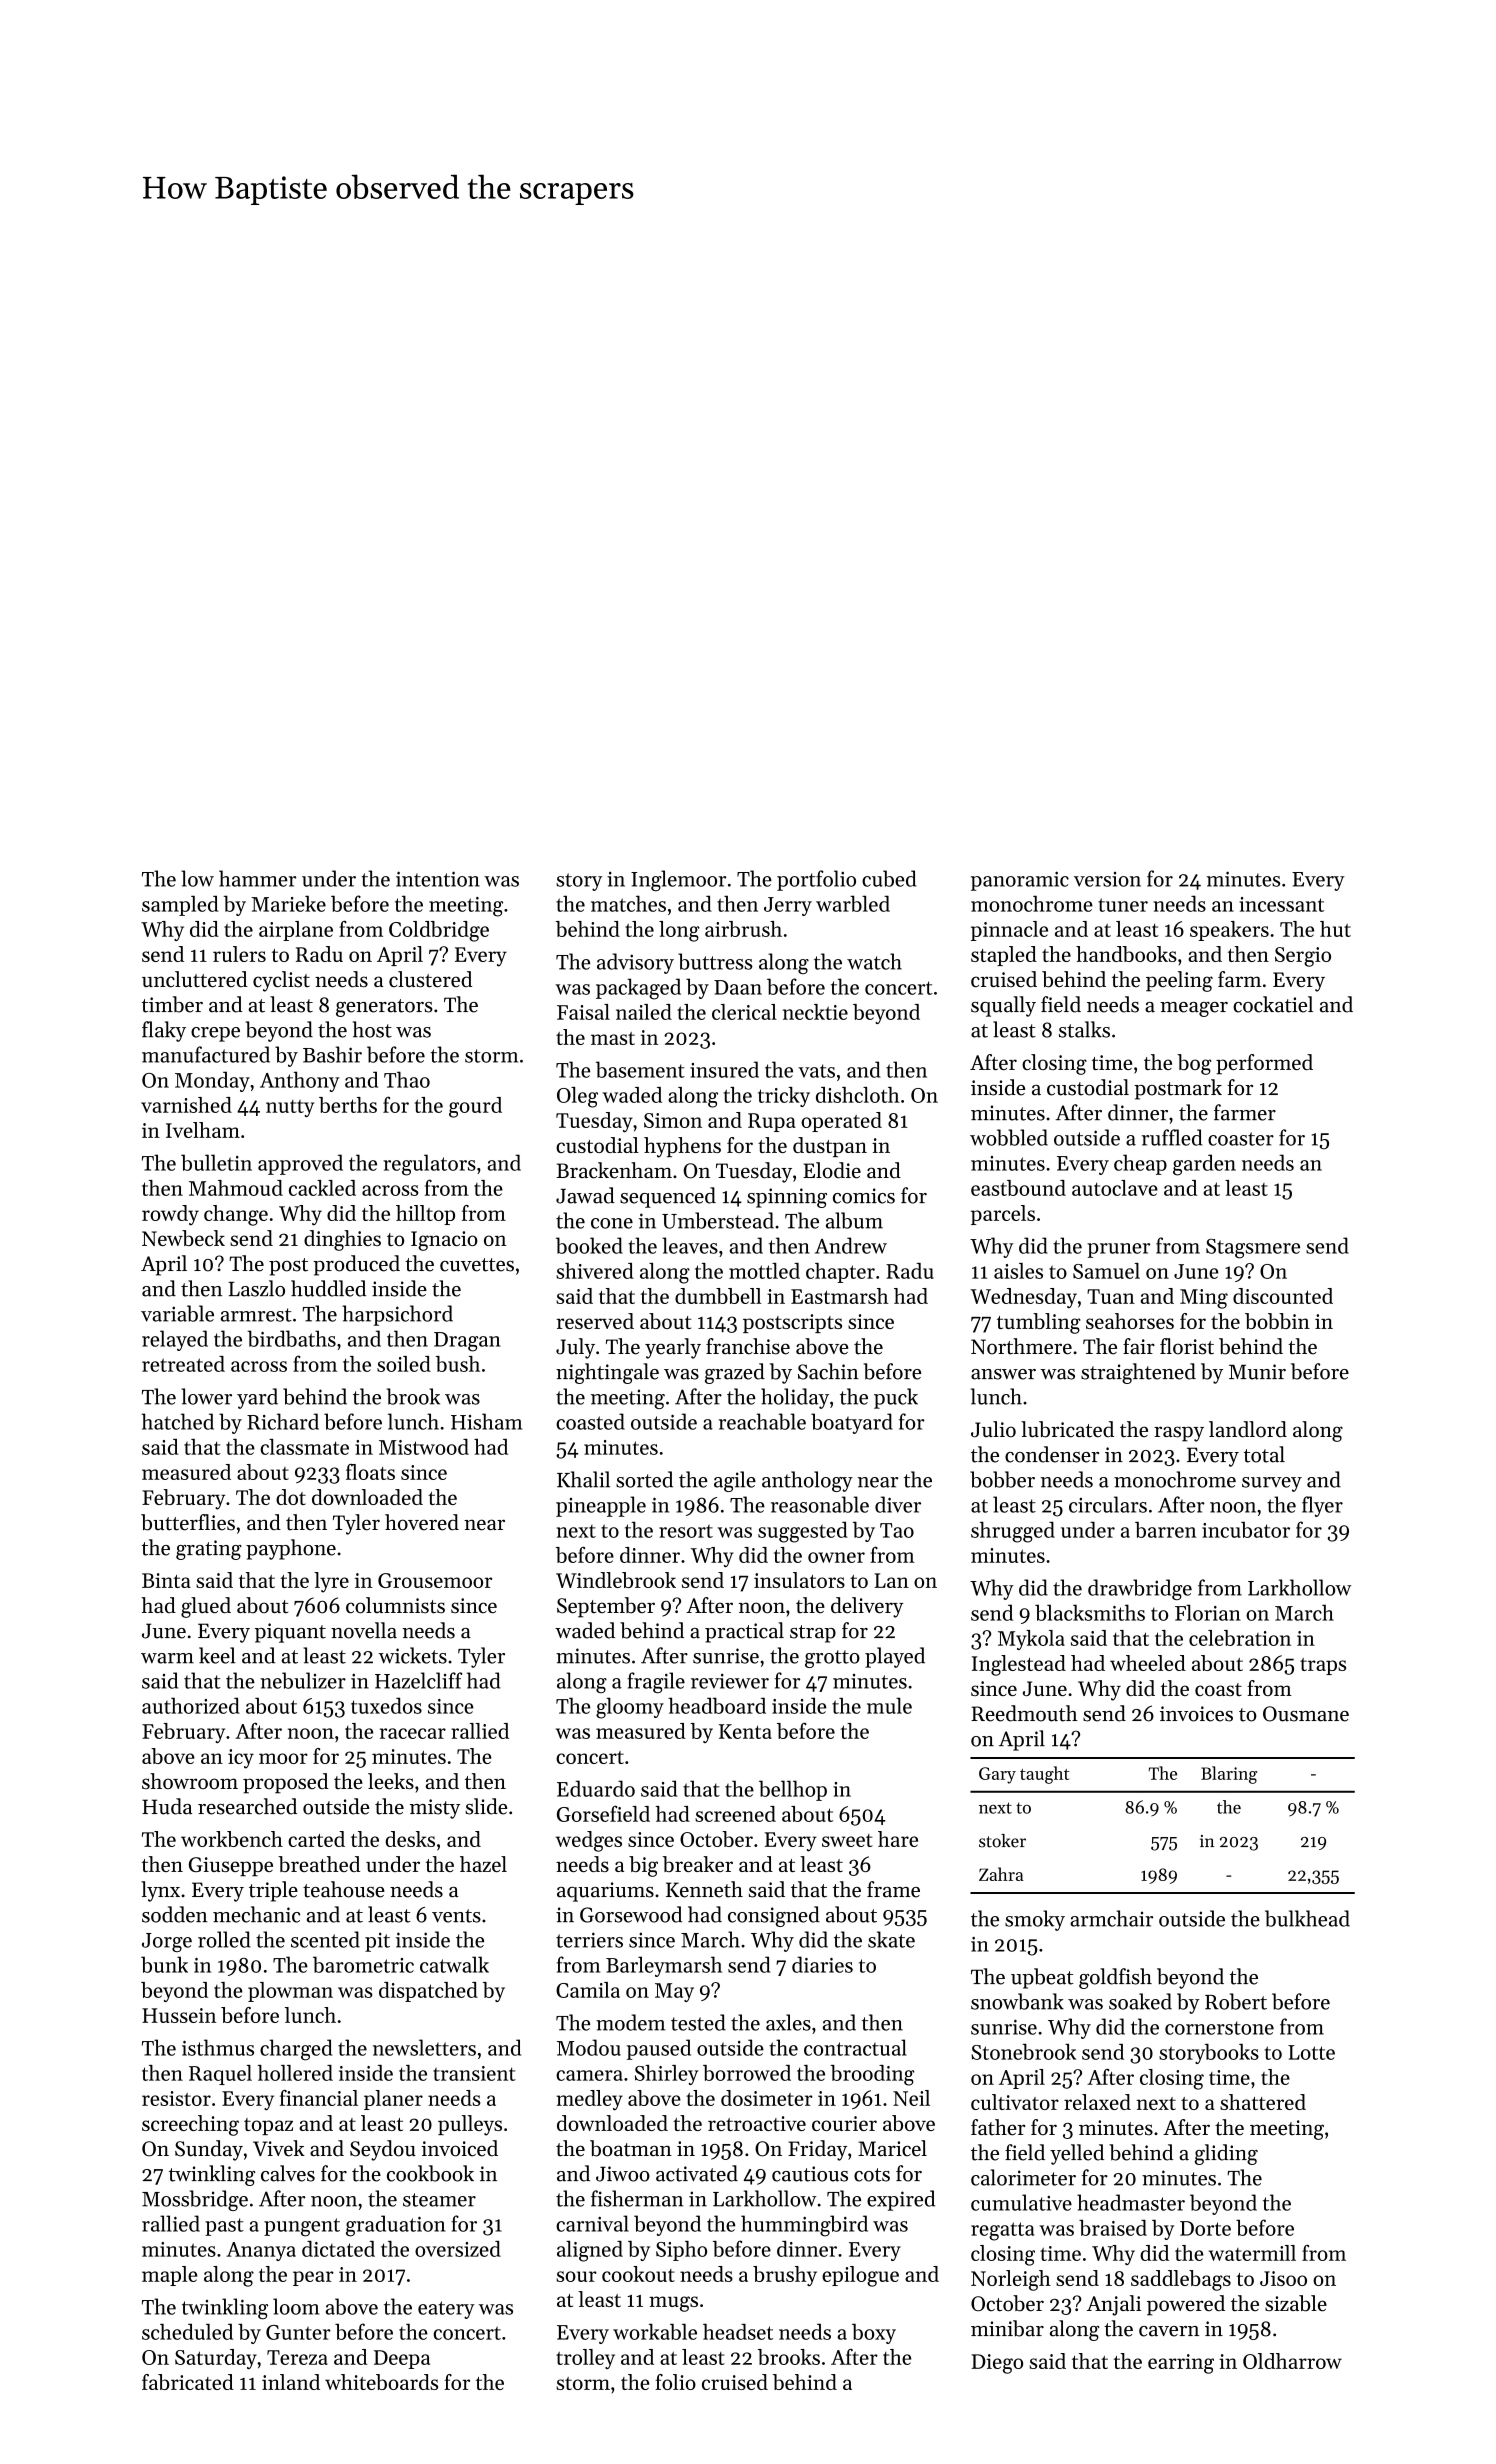 The image size is (1496, 2464). What do you see at coordinates (381, 2382) in the image?
I see `whiteboards` at bounding box center [381, 2382].
